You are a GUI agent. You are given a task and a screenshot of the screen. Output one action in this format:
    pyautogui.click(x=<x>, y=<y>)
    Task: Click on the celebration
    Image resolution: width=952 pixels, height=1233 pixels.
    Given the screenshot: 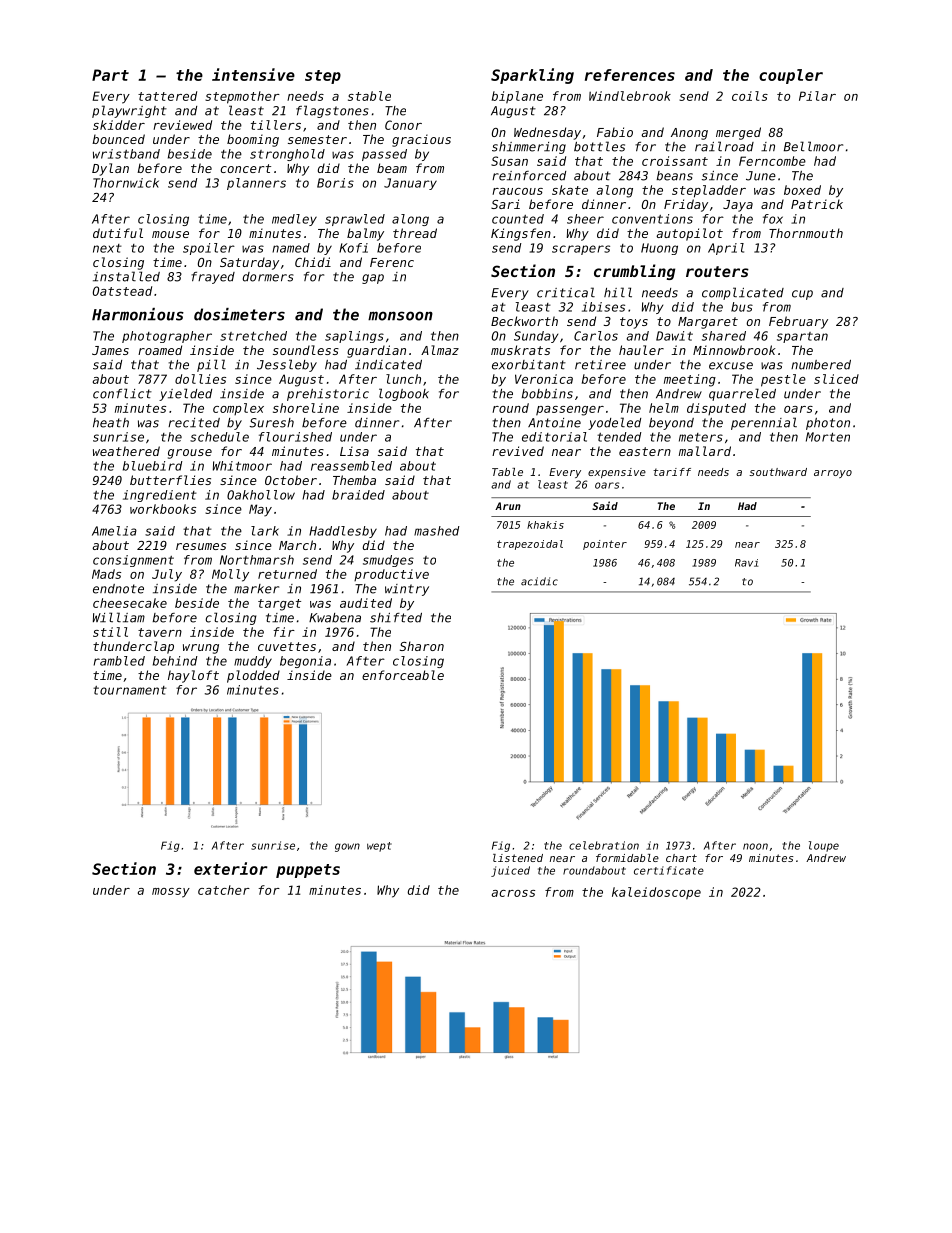 What is the action you would take?
    pyautogui.click(x=604, y=845)
